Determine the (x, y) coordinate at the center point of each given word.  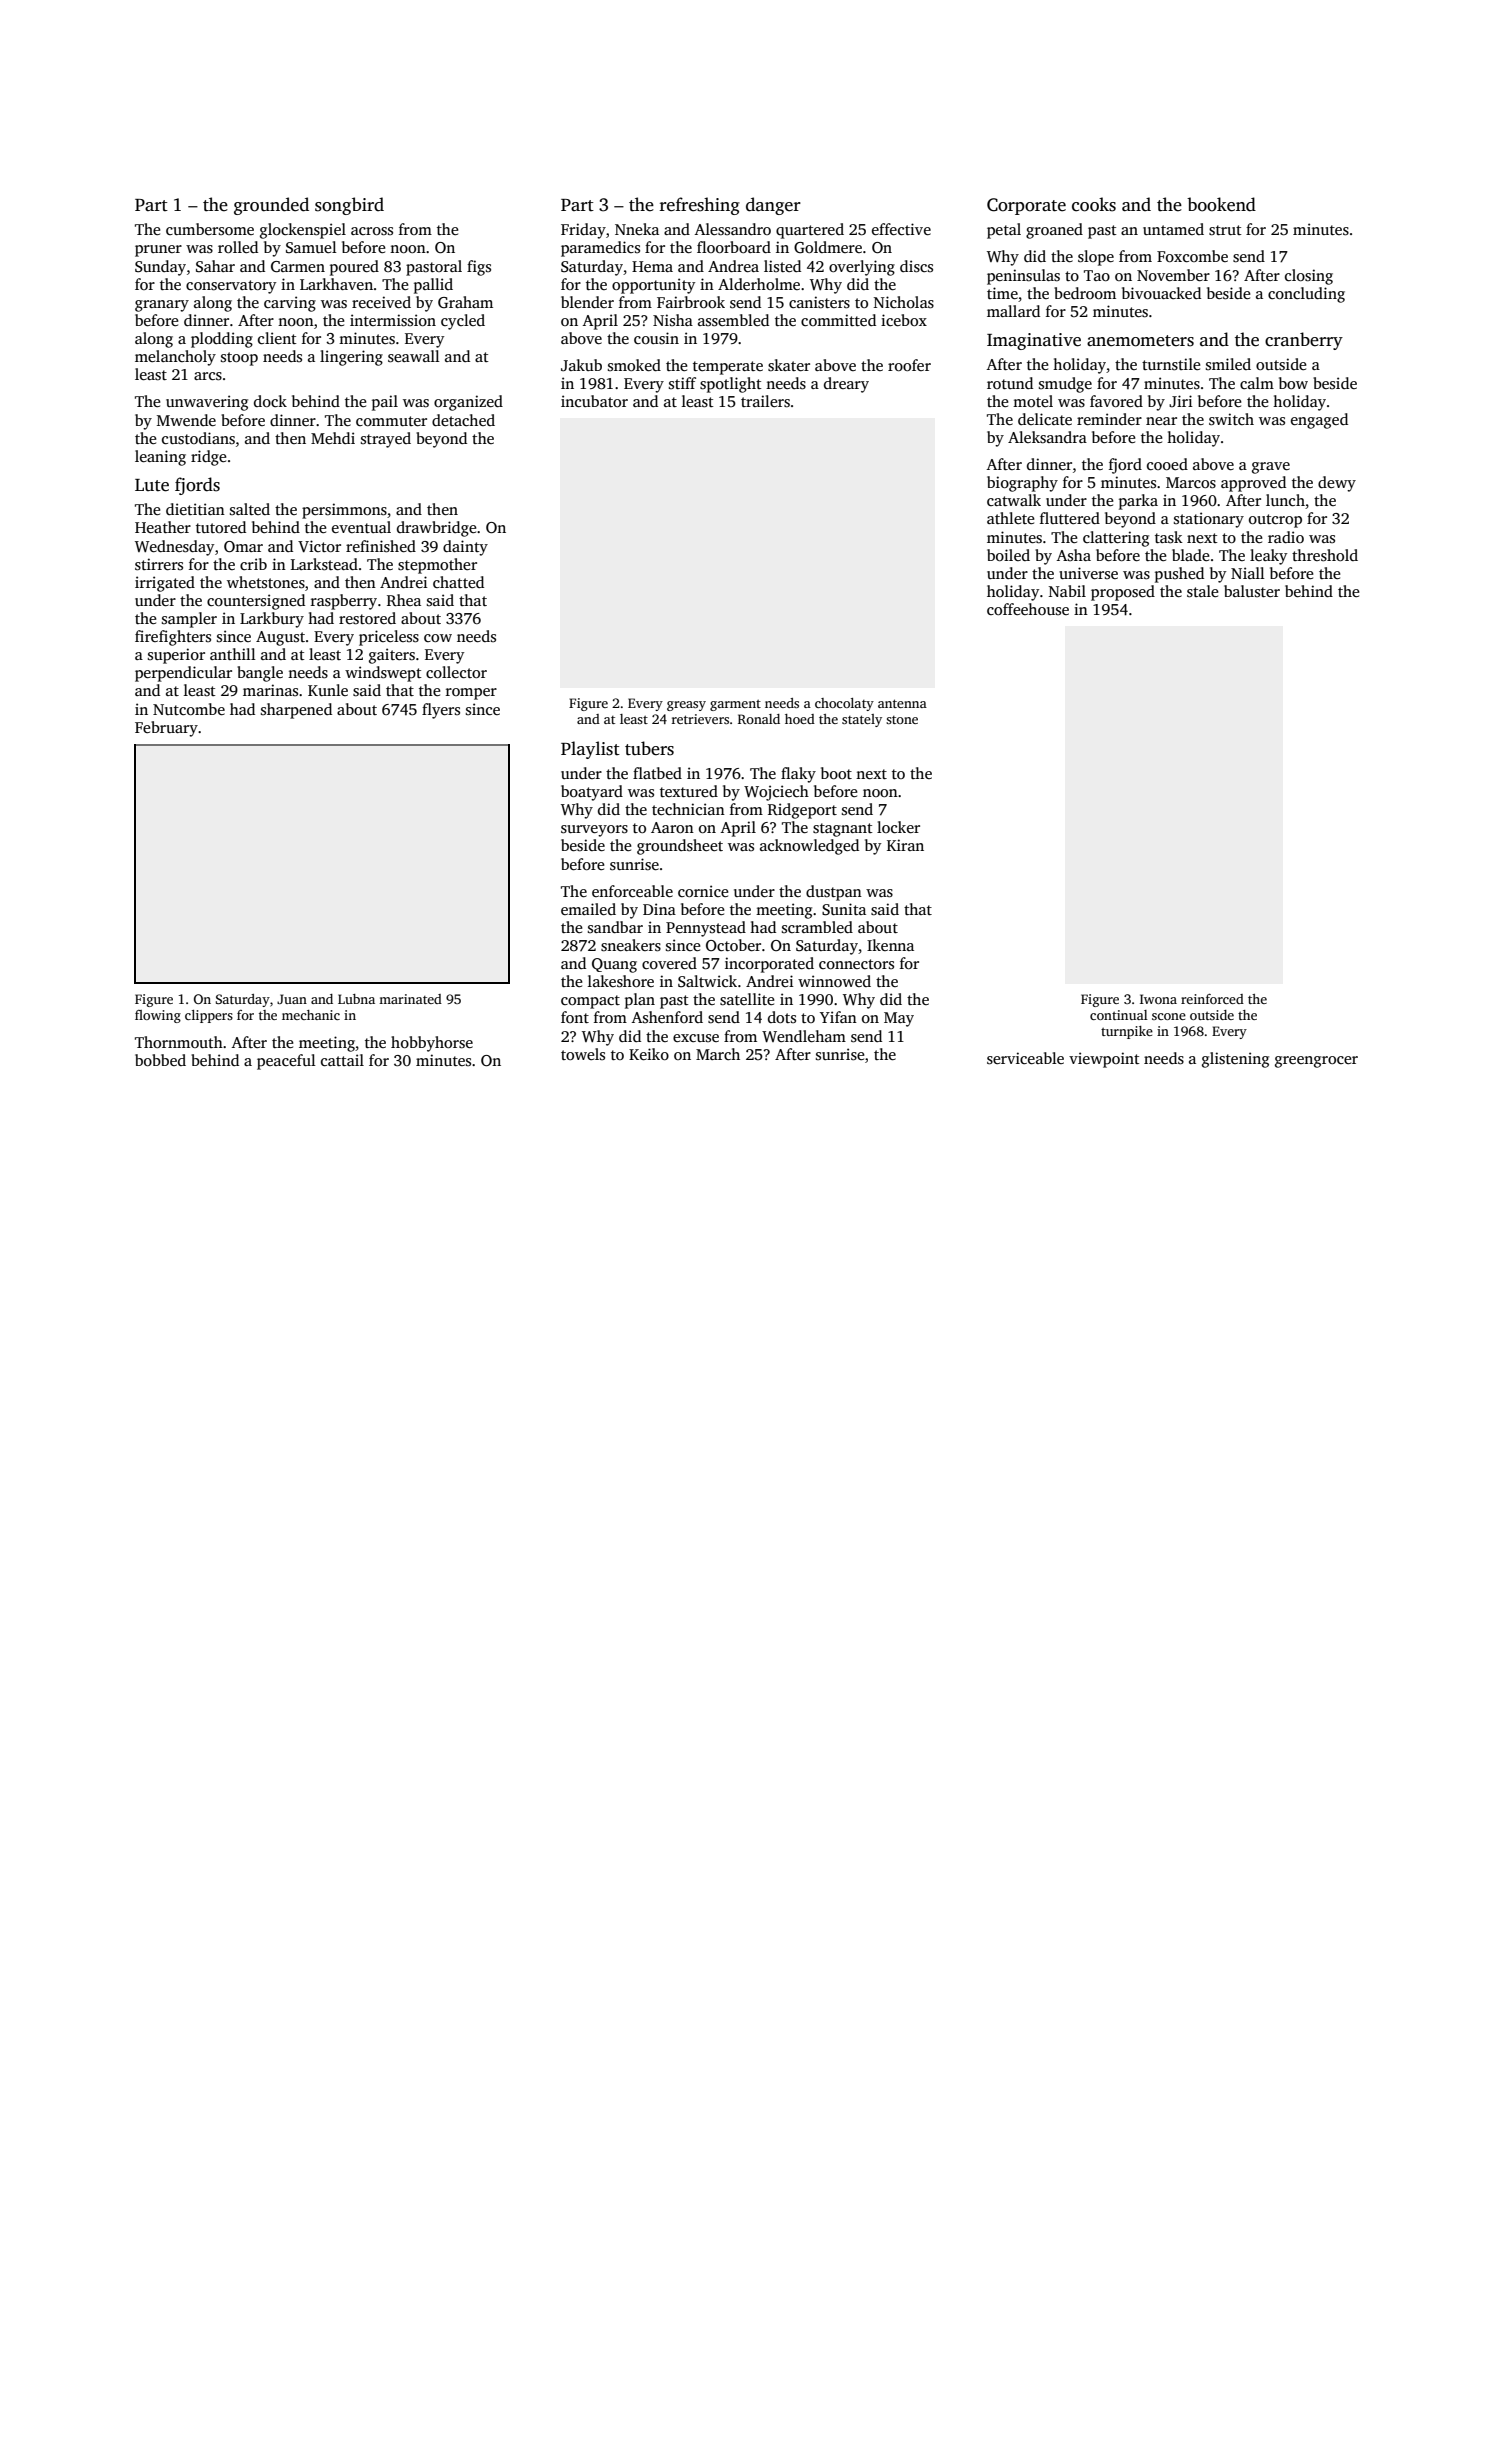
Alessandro (733, 229)
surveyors (594, 831)
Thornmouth (179, 1042)
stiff (682, 383)
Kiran (905, 845)
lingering (351, 358)
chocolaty (844, 704)
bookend (1221, 204)
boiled (1008, 555)
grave (1271, 468)
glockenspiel (303, 231)
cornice (703, 891)
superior (176, 656)
